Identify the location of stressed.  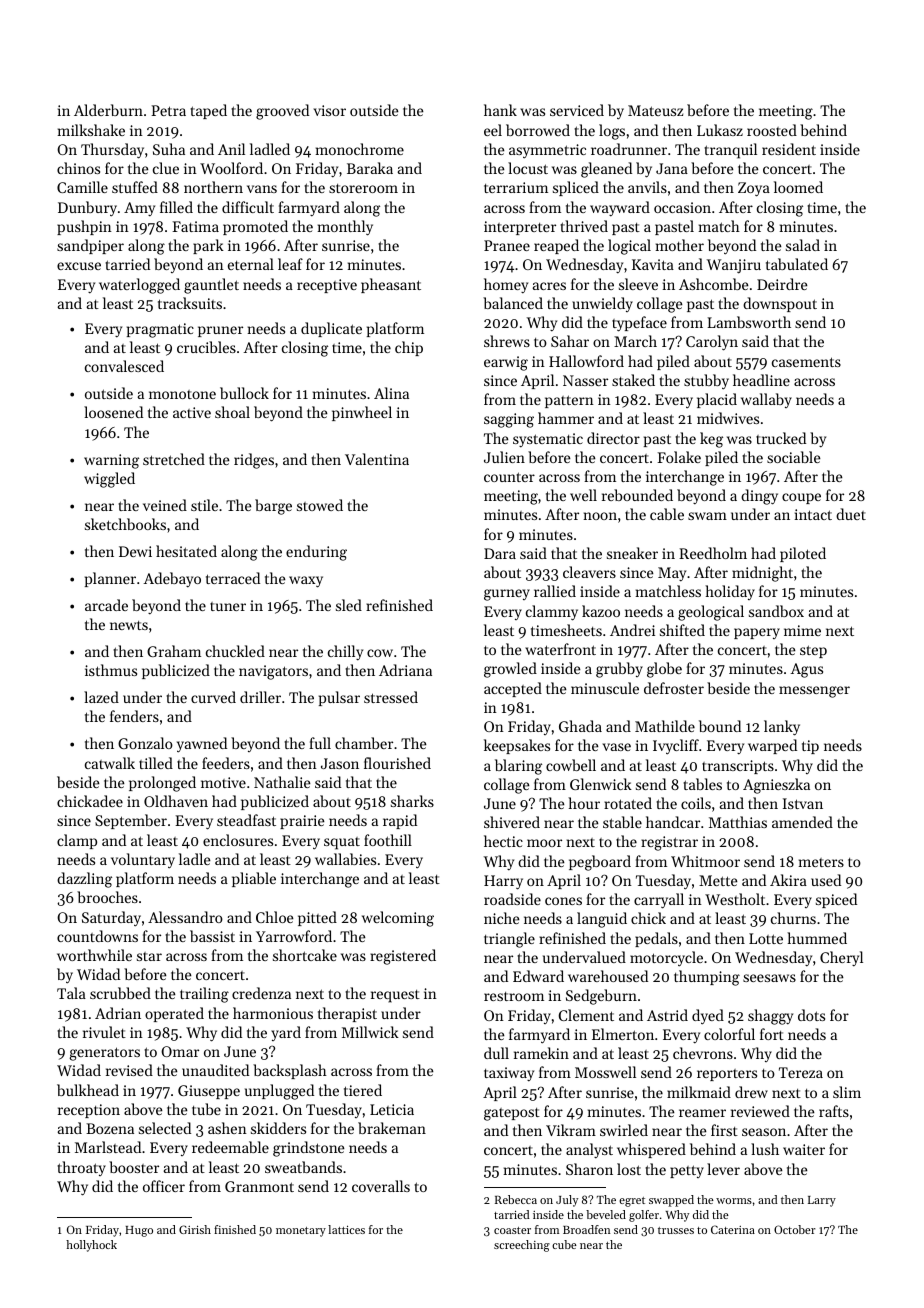
(391, 697).
